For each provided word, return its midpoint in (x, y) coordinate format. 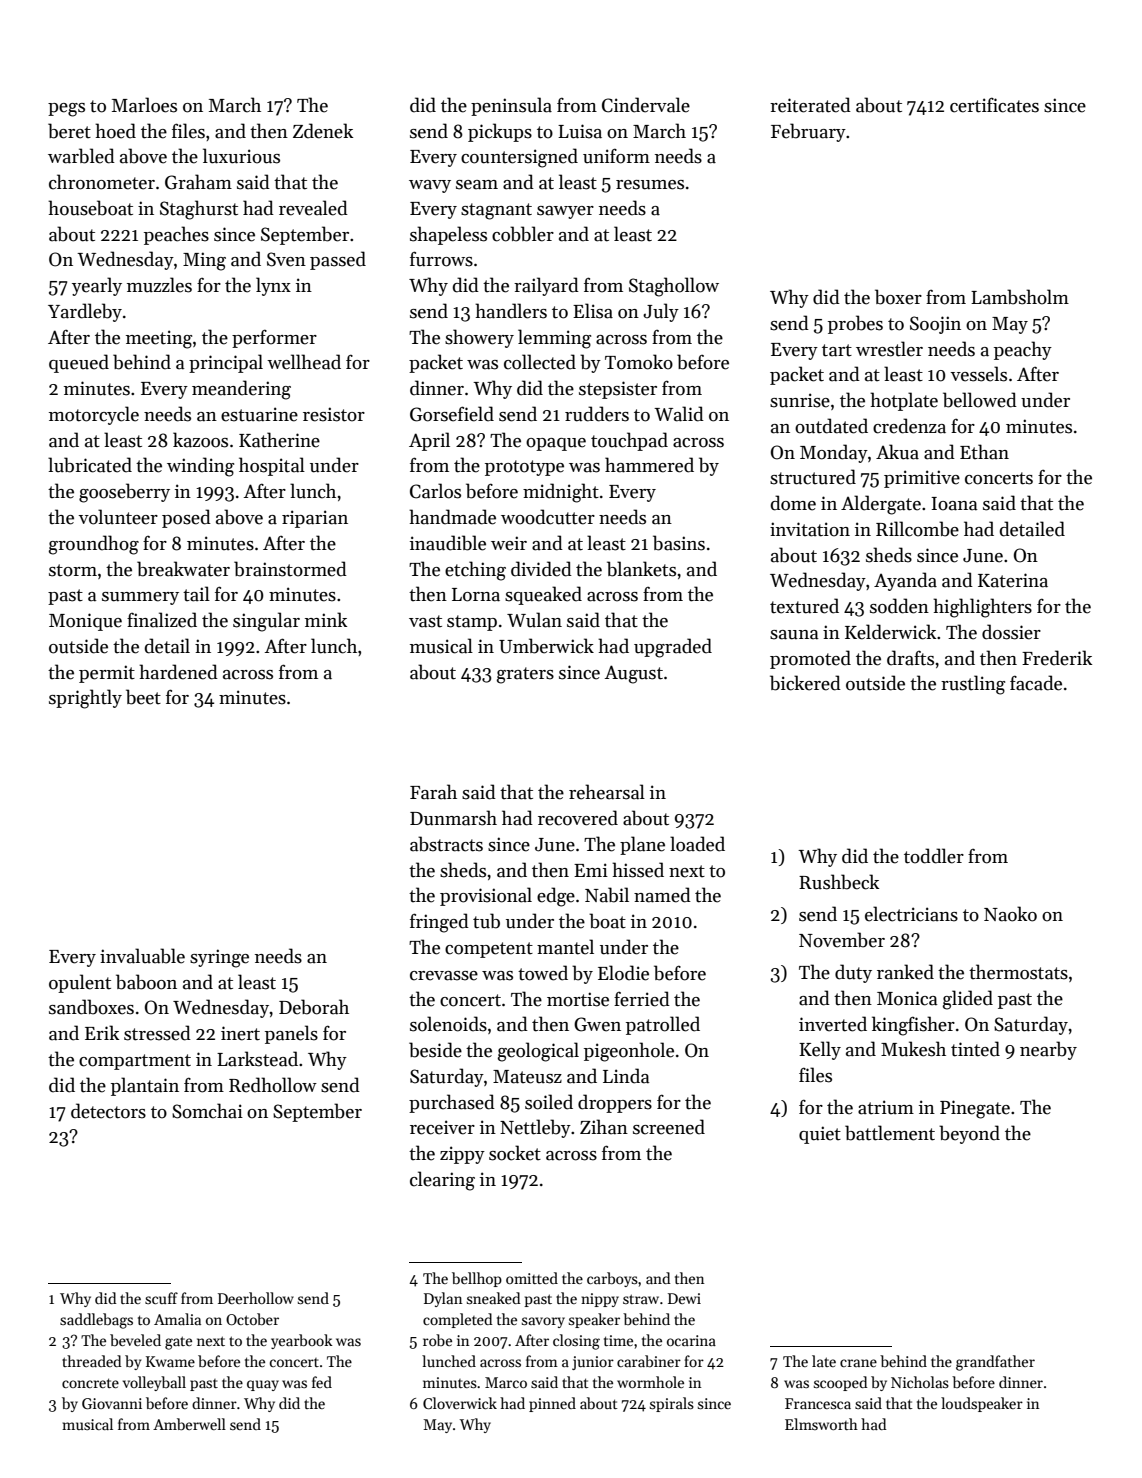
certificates (994, 105)
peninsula (511, 106)
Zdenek (323, 131)
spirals (672, 1404)
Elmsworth (821, 1424)
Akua (897, 452)
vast (425, 621)
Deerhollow (256, 1298)
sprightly (85, 699)
